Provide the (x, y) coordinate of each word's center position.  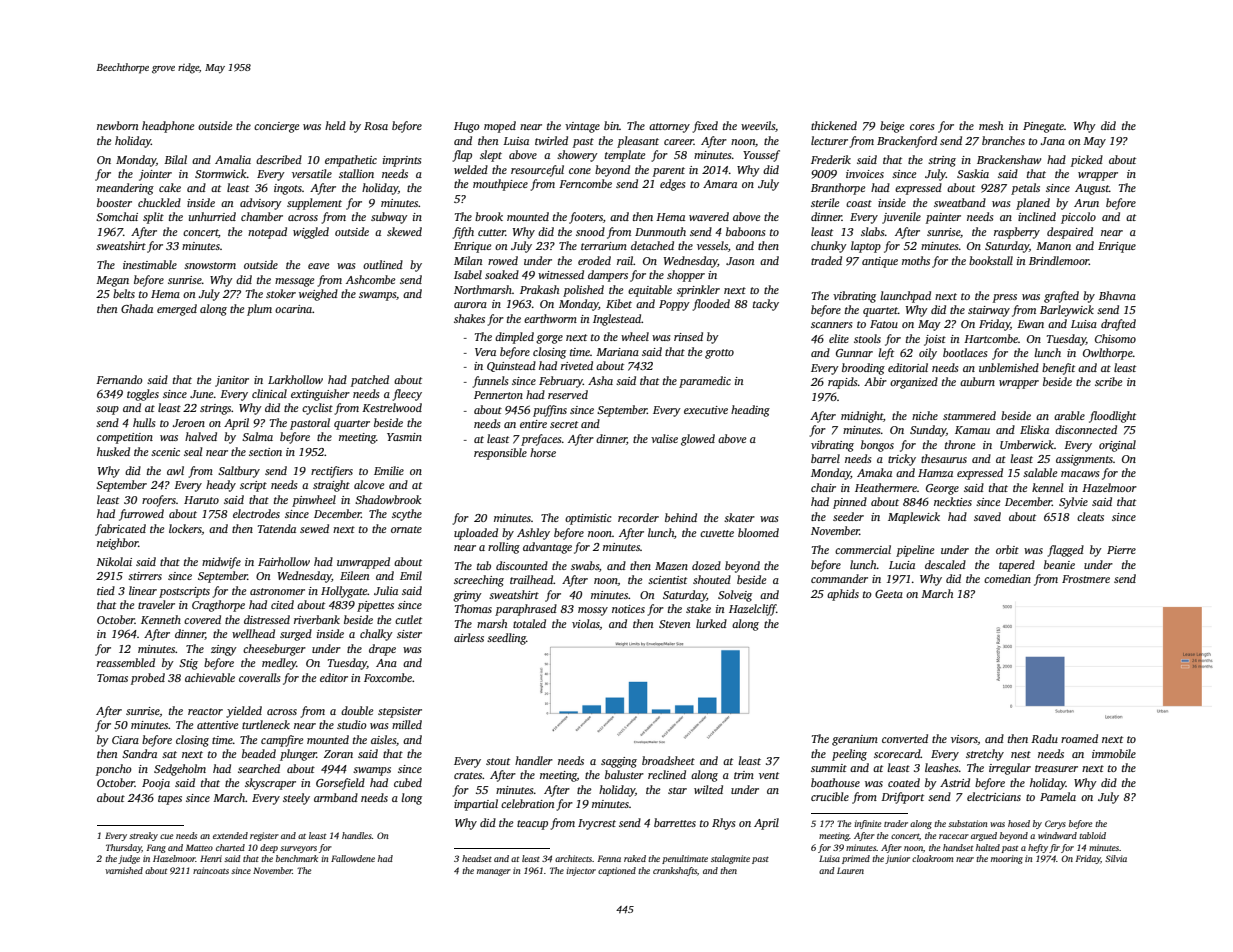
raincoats (211, 870)
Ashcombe (371, 279)
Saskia (973, 173)
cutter (492, 232)
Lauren (850, 870)
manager (494, 872)
